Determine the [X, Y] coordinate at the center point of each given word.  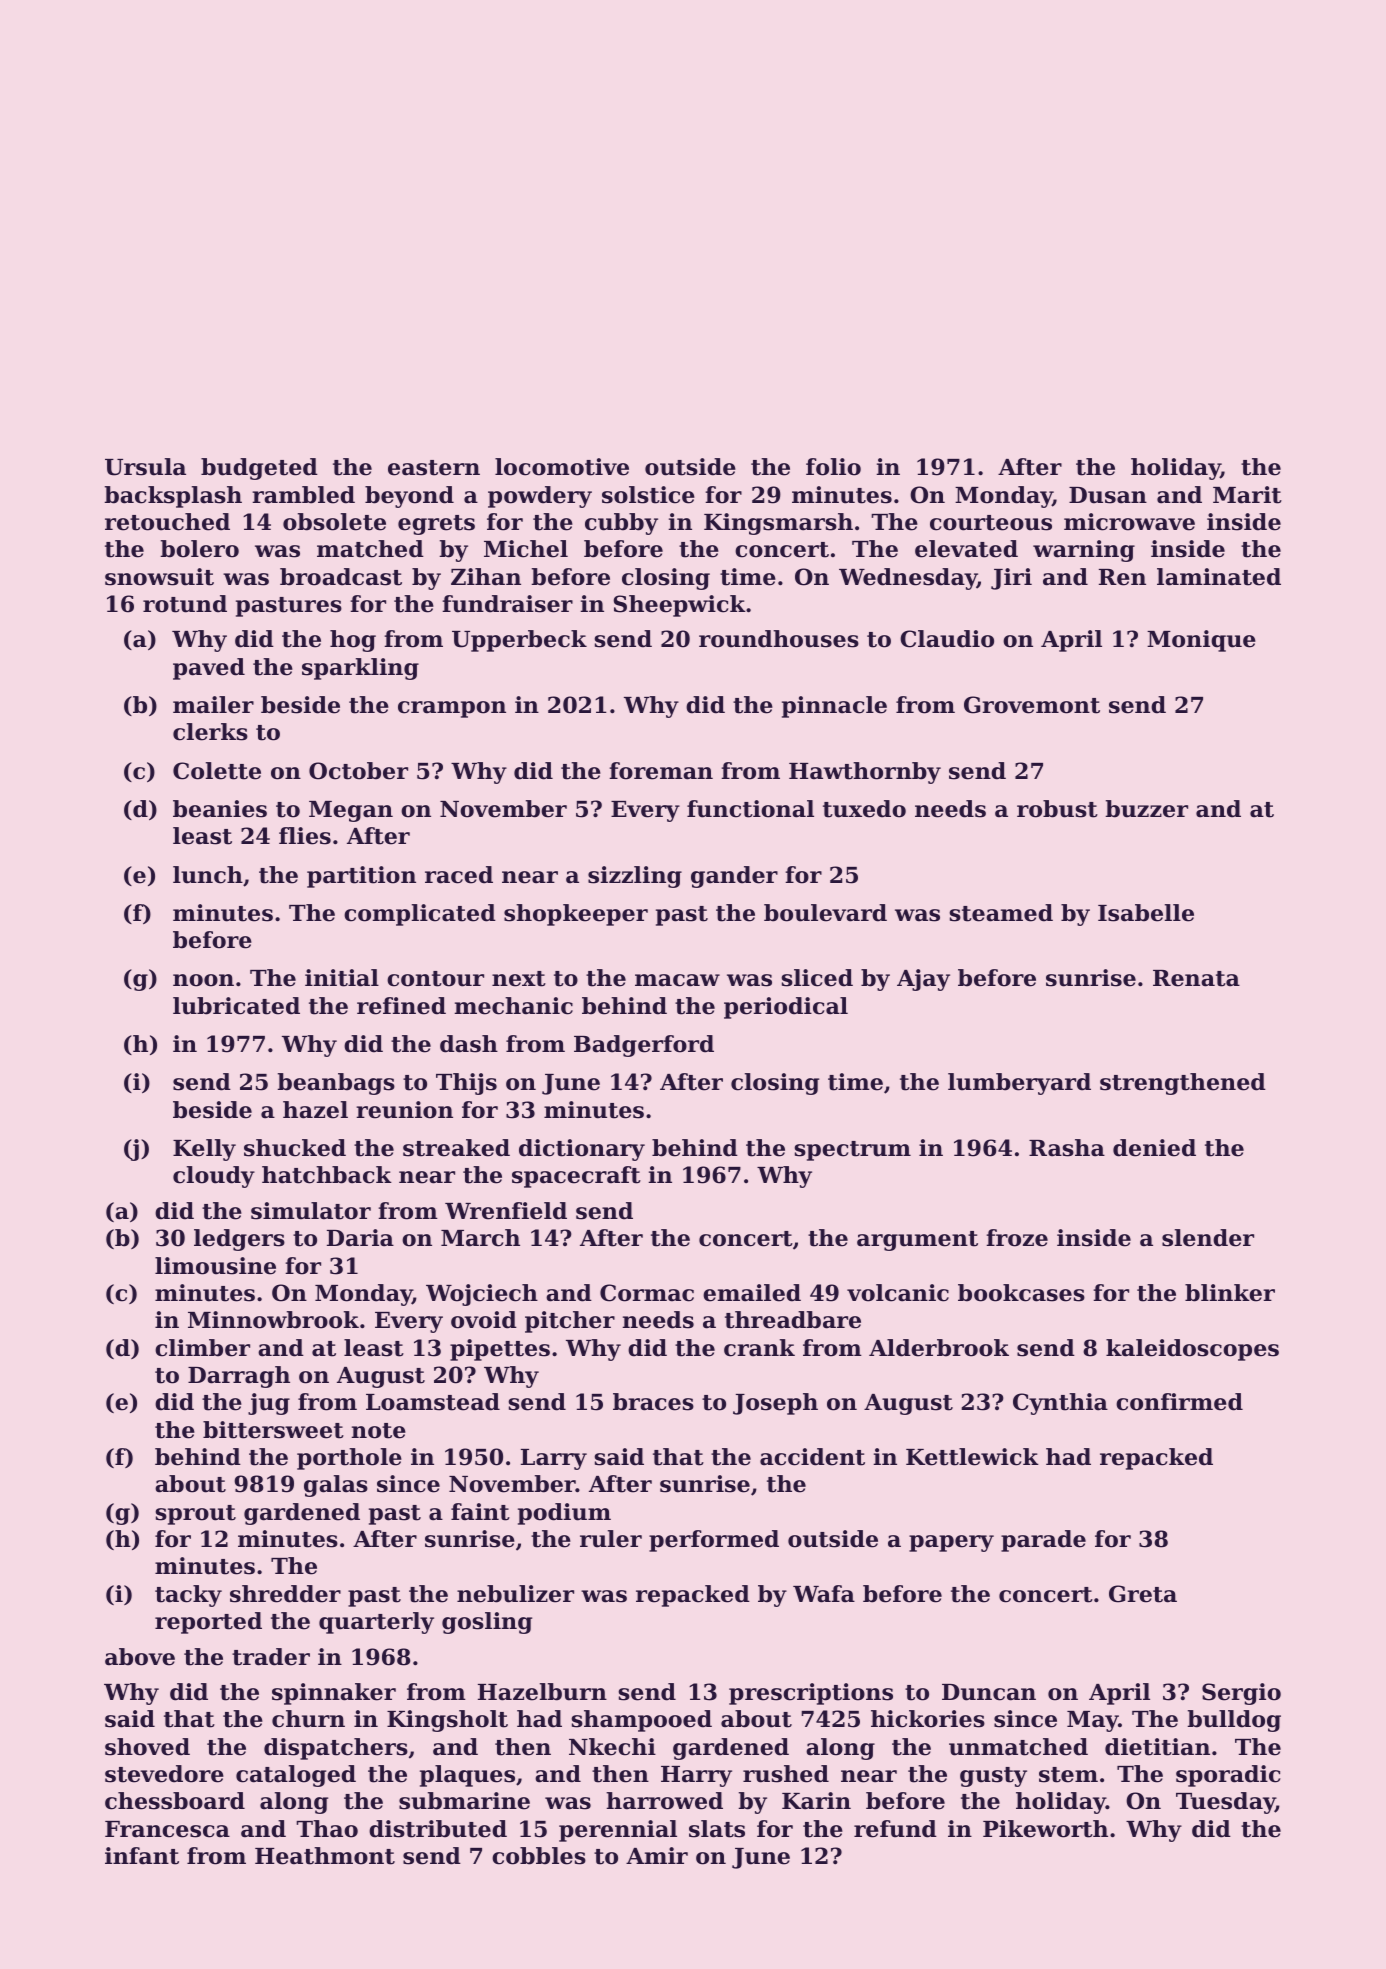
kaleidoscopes [1192, 1350]
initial [342, 978]
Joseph [775, 1404]
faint [480, 1512]
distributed [438, 1829]
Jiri [1011, 579]
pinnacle [834, 707]
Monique [1201, 641]
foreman [661, 771]
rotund [185, 604]
